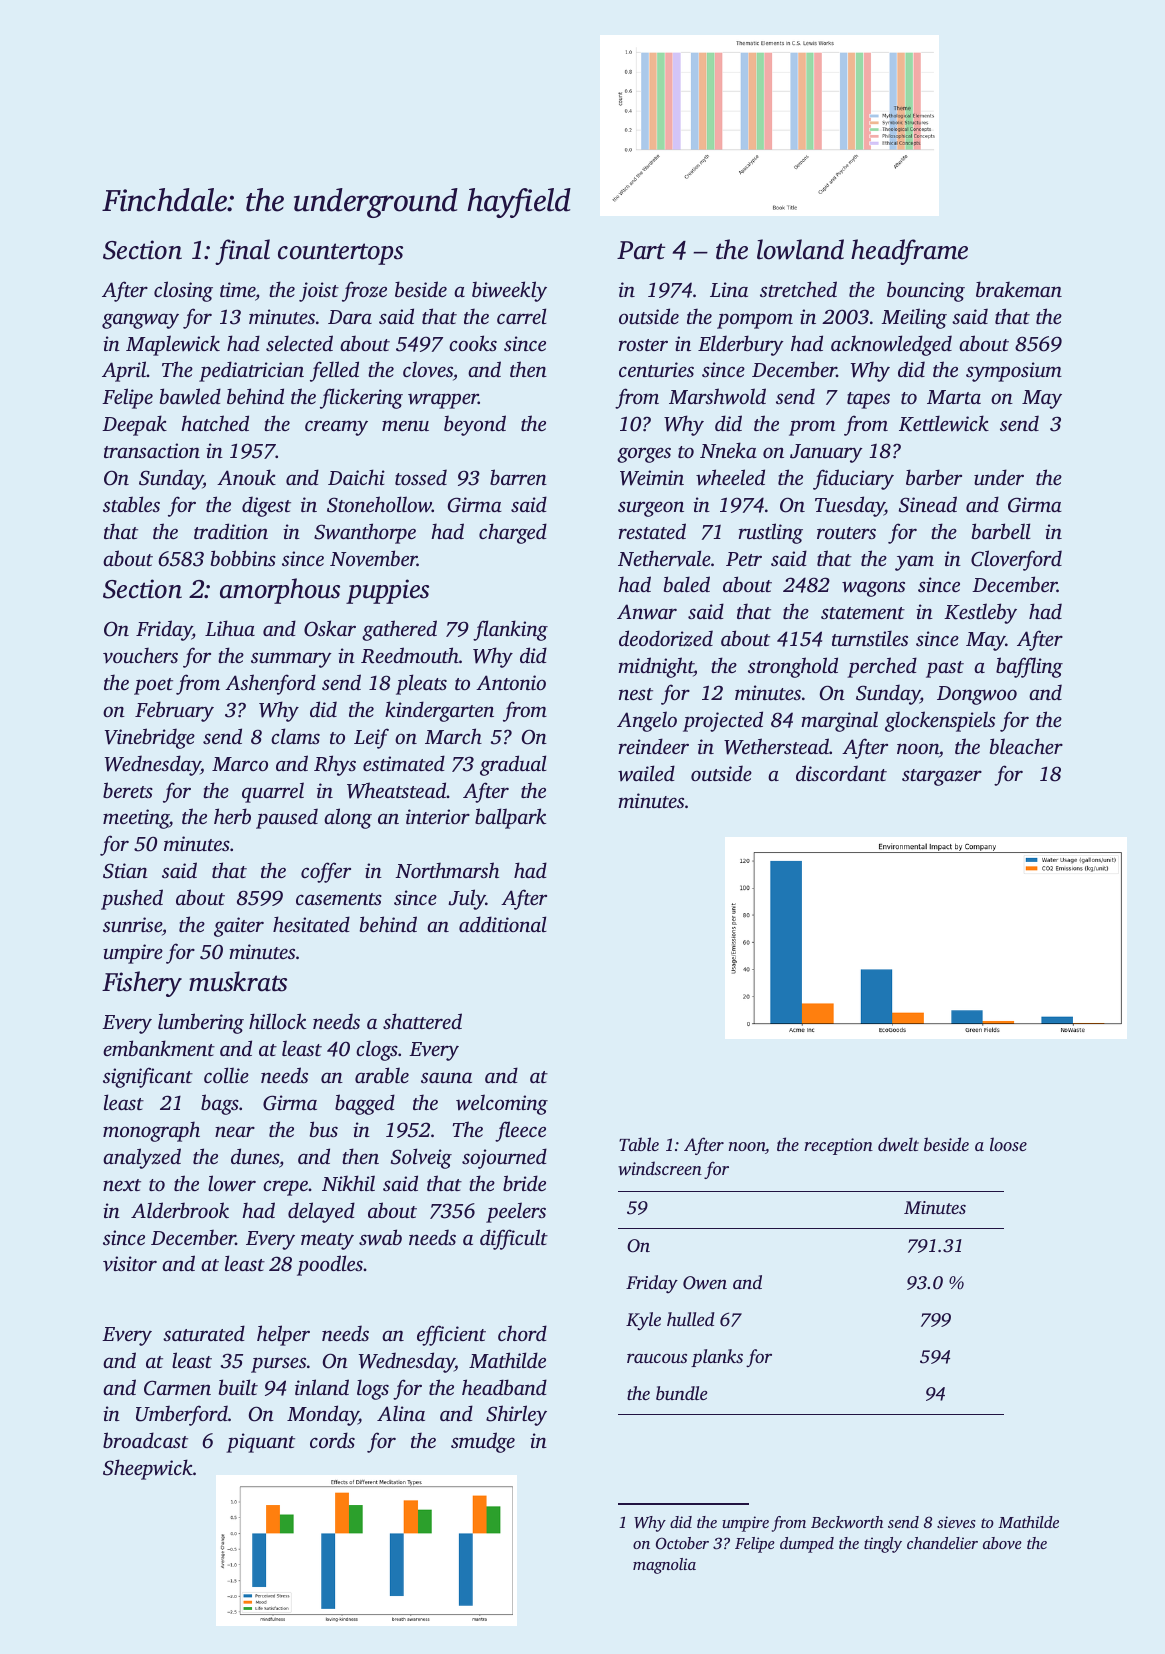 Image resolution: width=1165 pixels, height=1654 pixels. What do you see at coordinates (502, 1104) in the image?
I see `welcoming` at bounding box center [502, 1104].
